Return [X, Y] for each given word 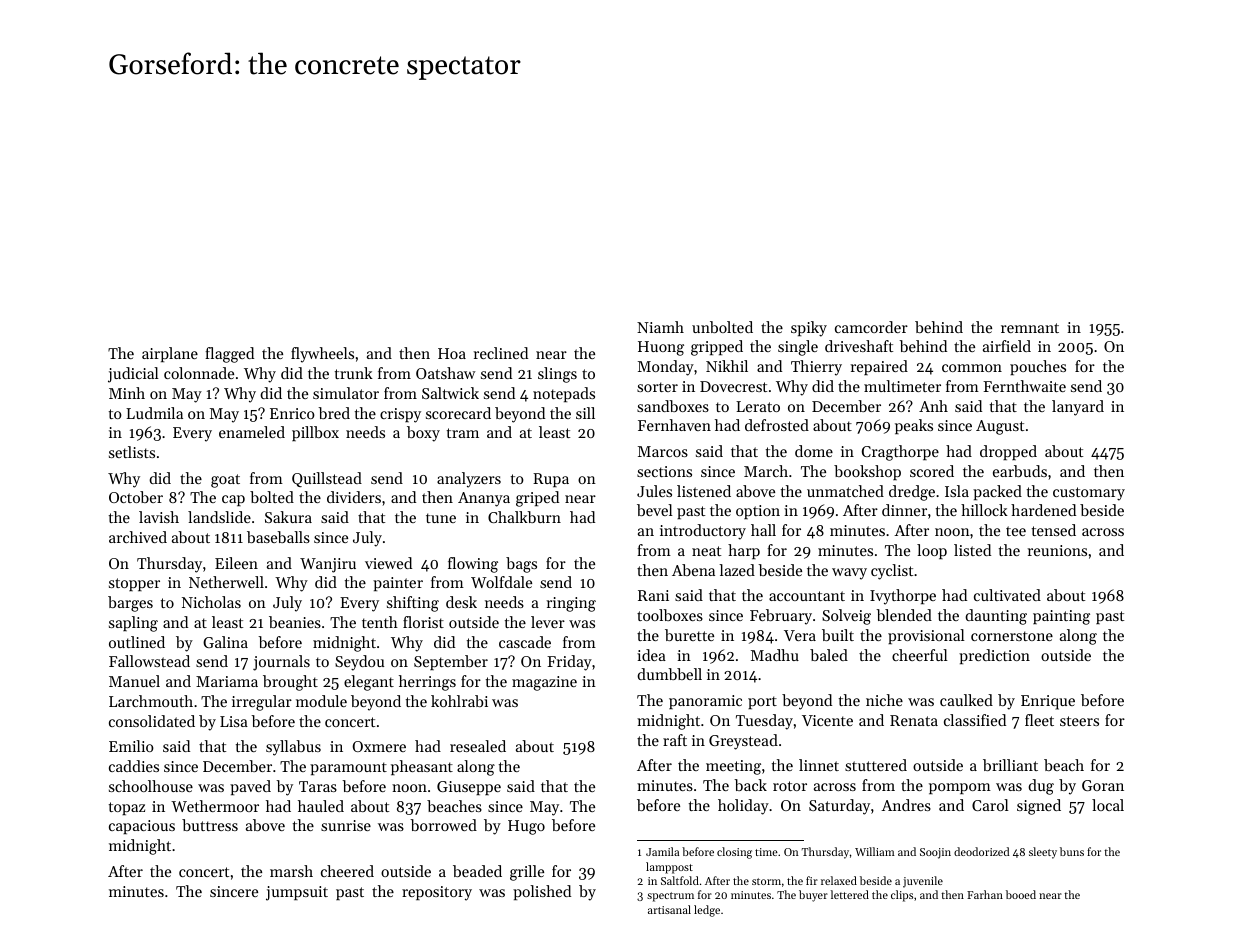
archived [138, 537]
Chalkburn [524, 517]
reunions [1057, 550]
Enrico [292, 413]
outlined [137, 642]
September [451, 662]
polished [542, 892]
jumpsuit [297, 893]
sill [585, 413]
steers [1079, 721]
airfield [1007, 346]
